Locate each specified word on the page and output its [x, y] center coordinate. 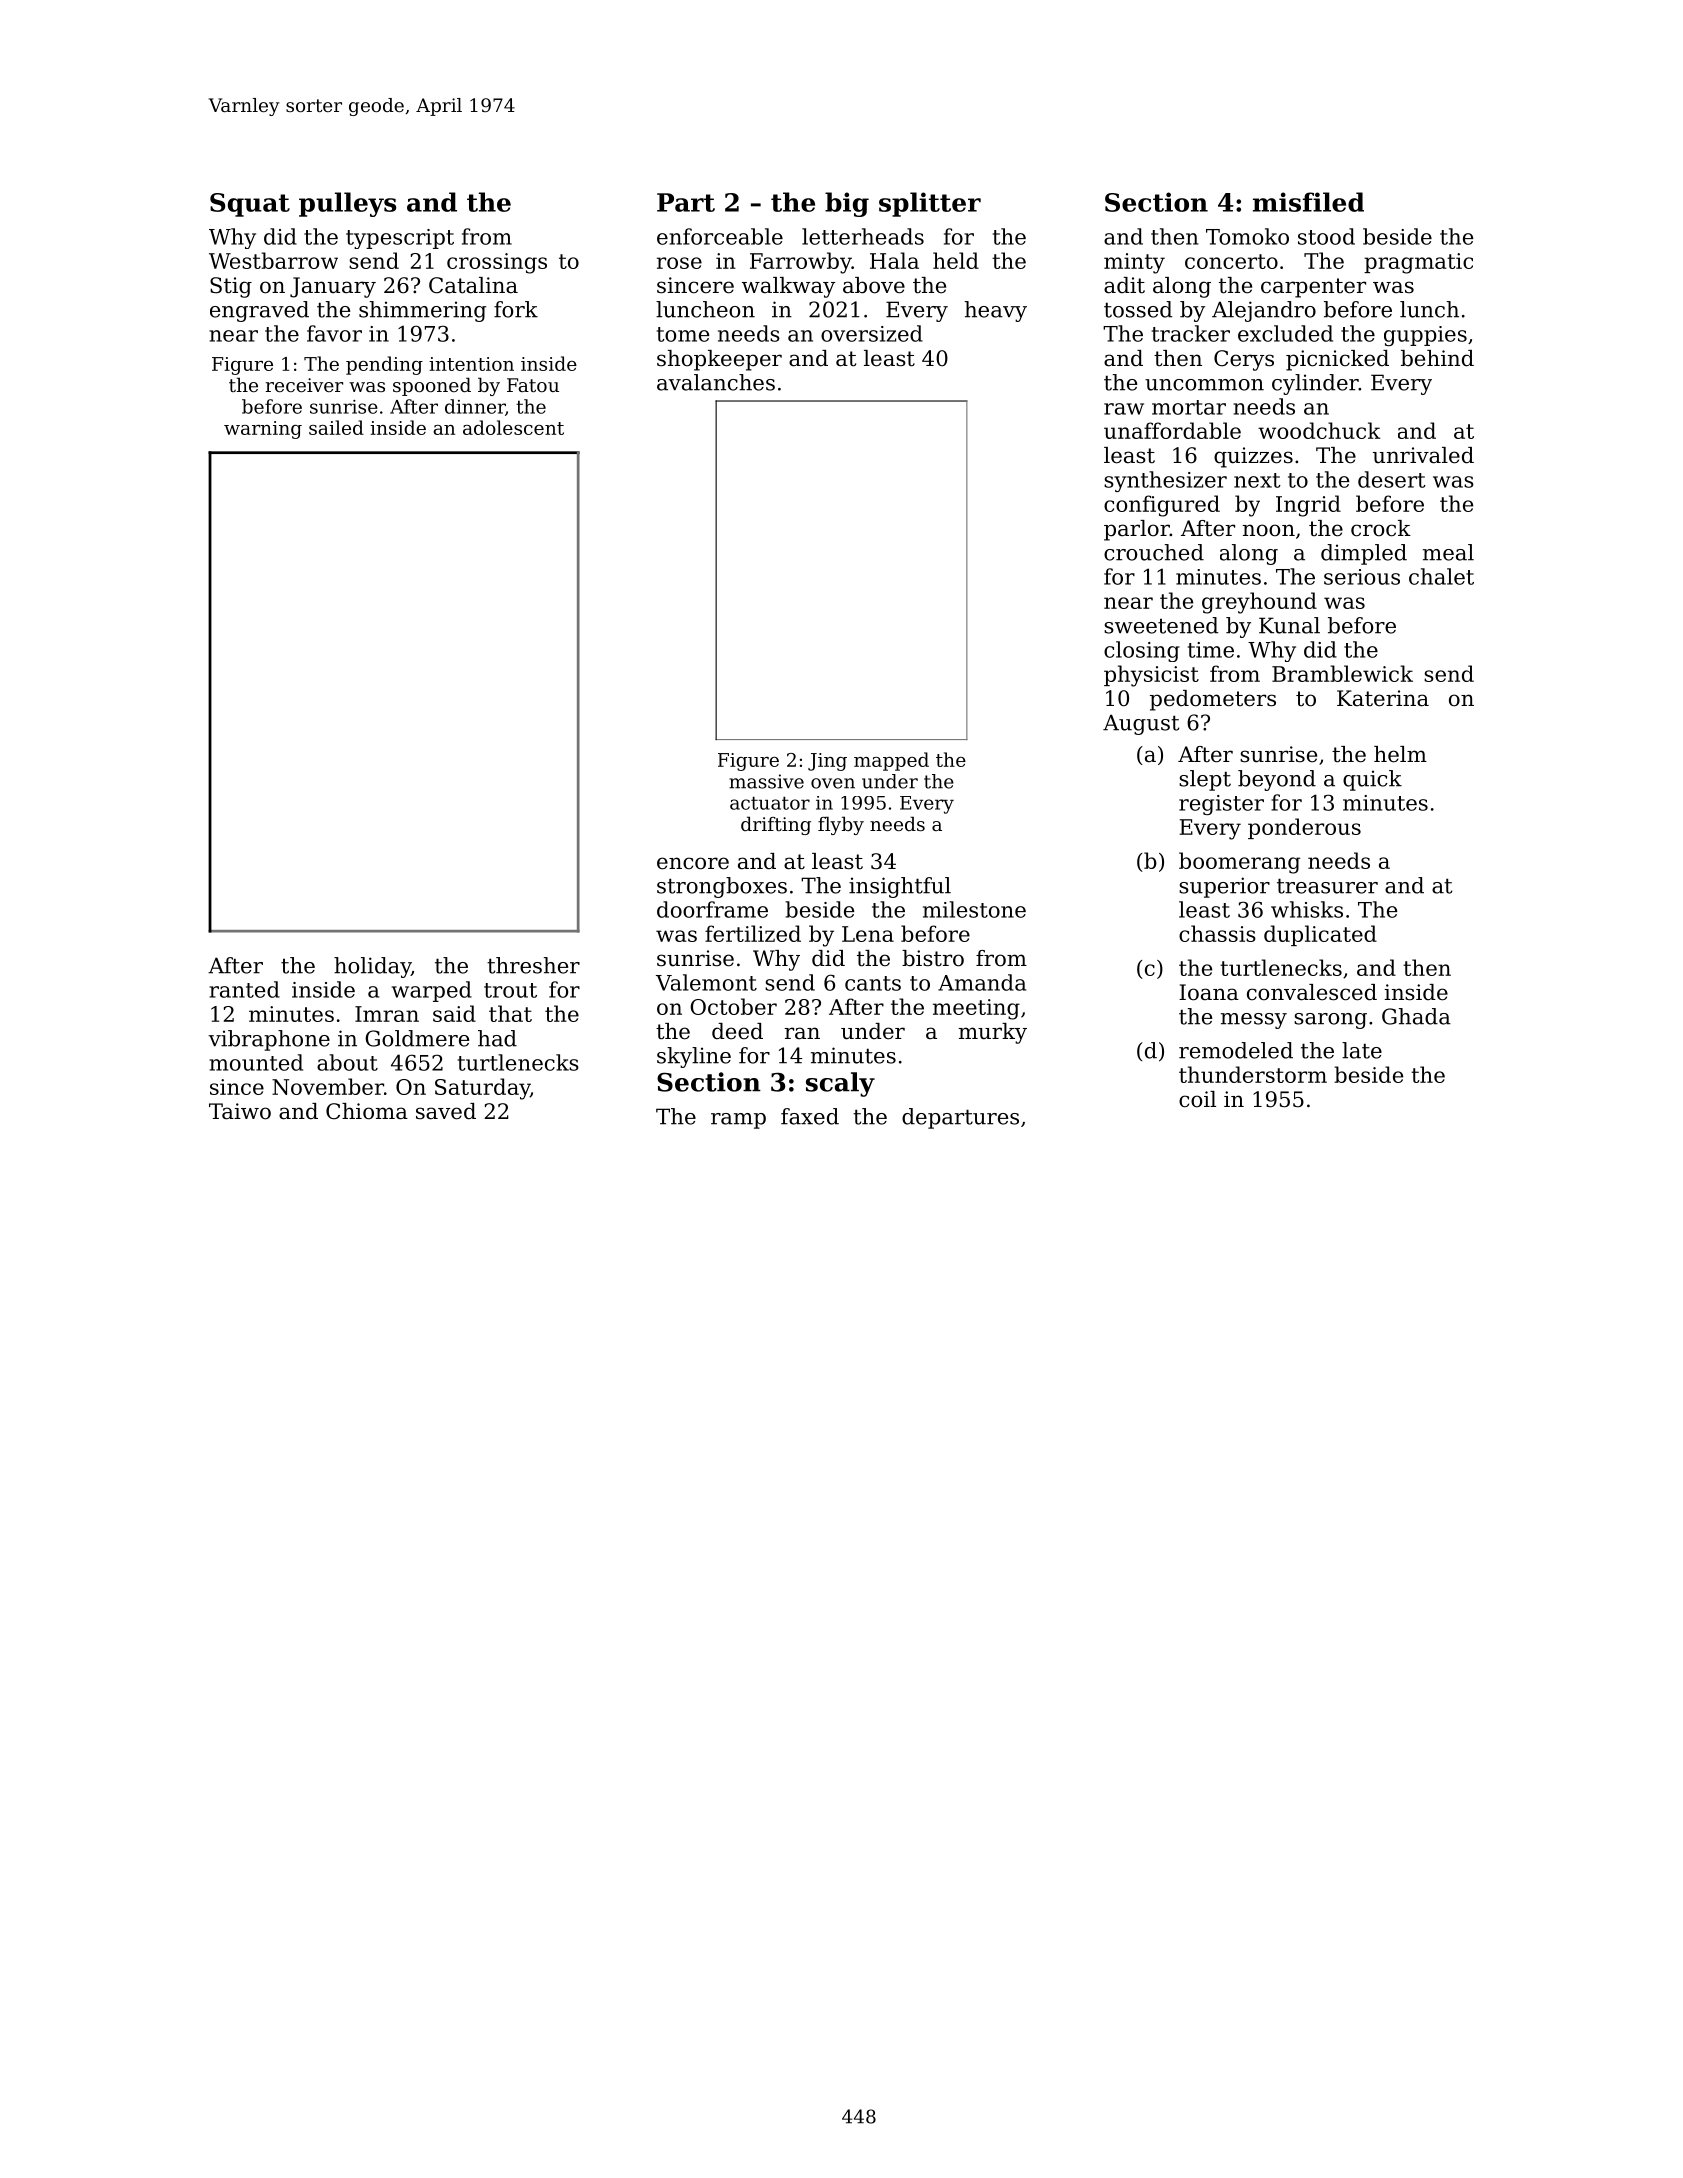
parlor [1137, 530]
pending [384, 365]
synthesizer [1165, 481]
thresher [533, 965]
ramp [738, 1121]
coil [1197, 1099]
